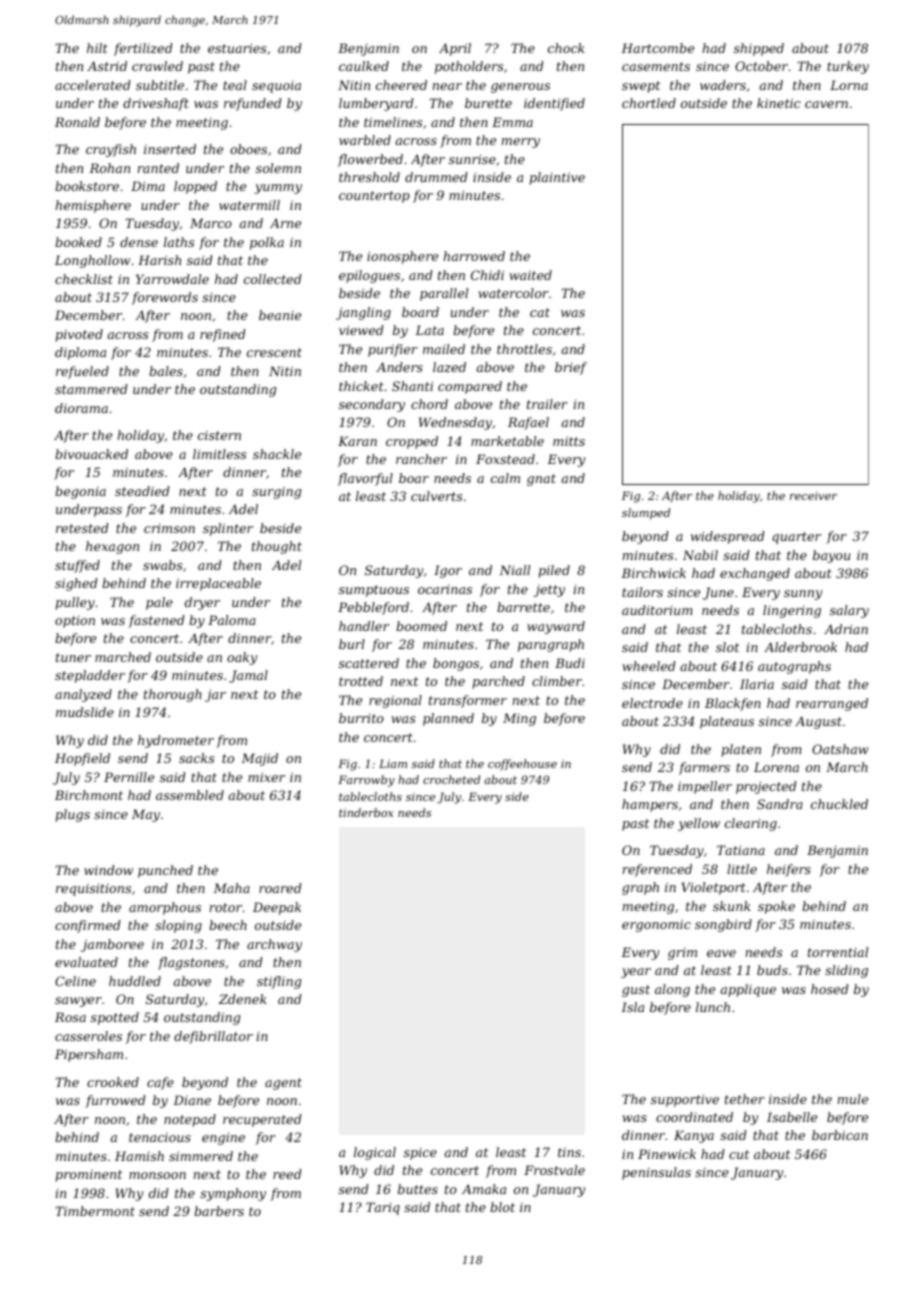  What do you see at coordinates (278, 168) in the page?
I see `solemn` at bounding box center [278, 168].
